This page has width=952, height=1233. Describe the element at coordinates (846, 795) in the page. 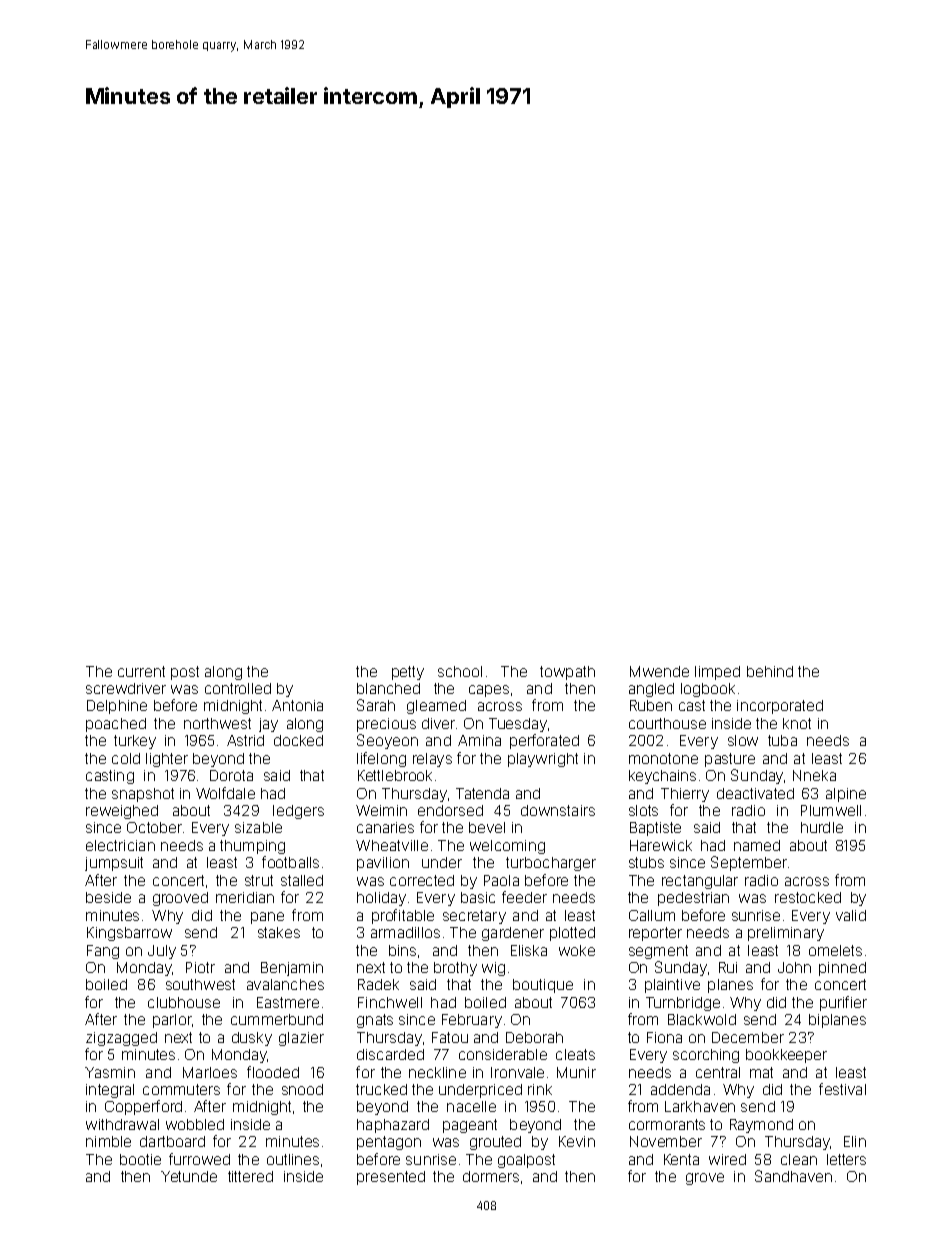

I see `alpine` at that location.
